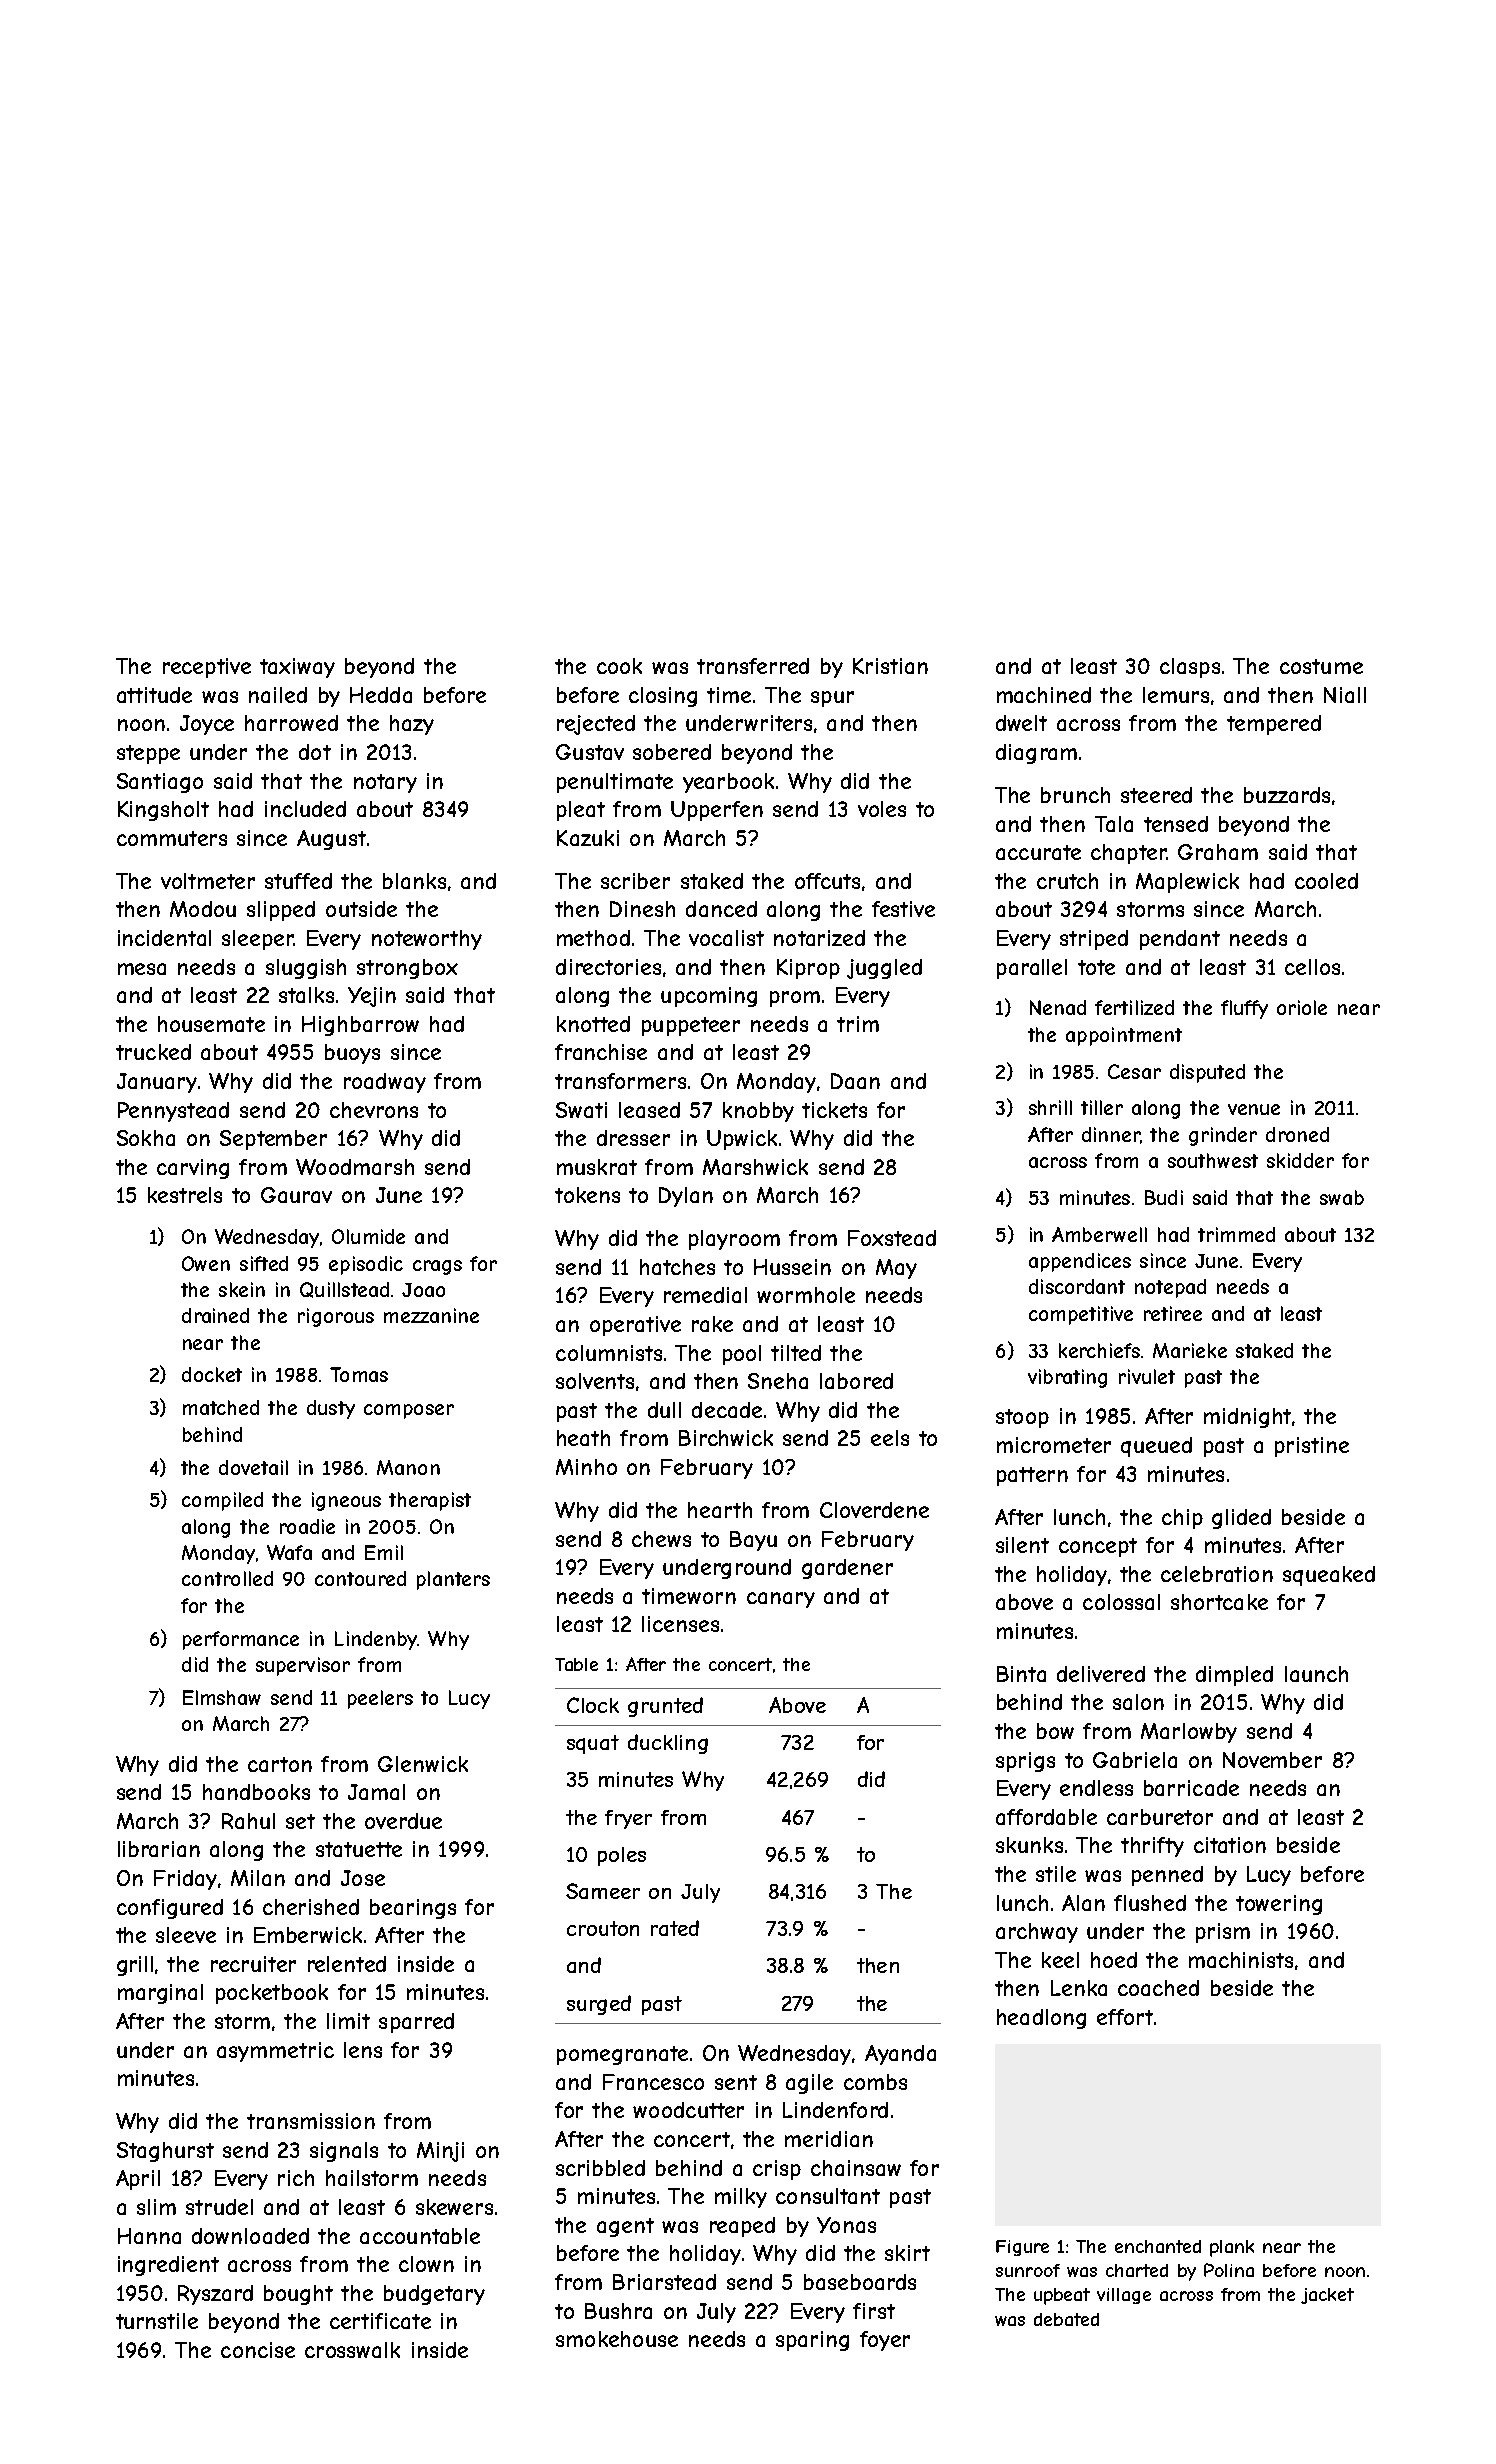 Image resolution: width=1496 pixels, height=2464 pixels. Describe the element at coordinates (882, 809) in the screenshot. I see `voles` at that location.
